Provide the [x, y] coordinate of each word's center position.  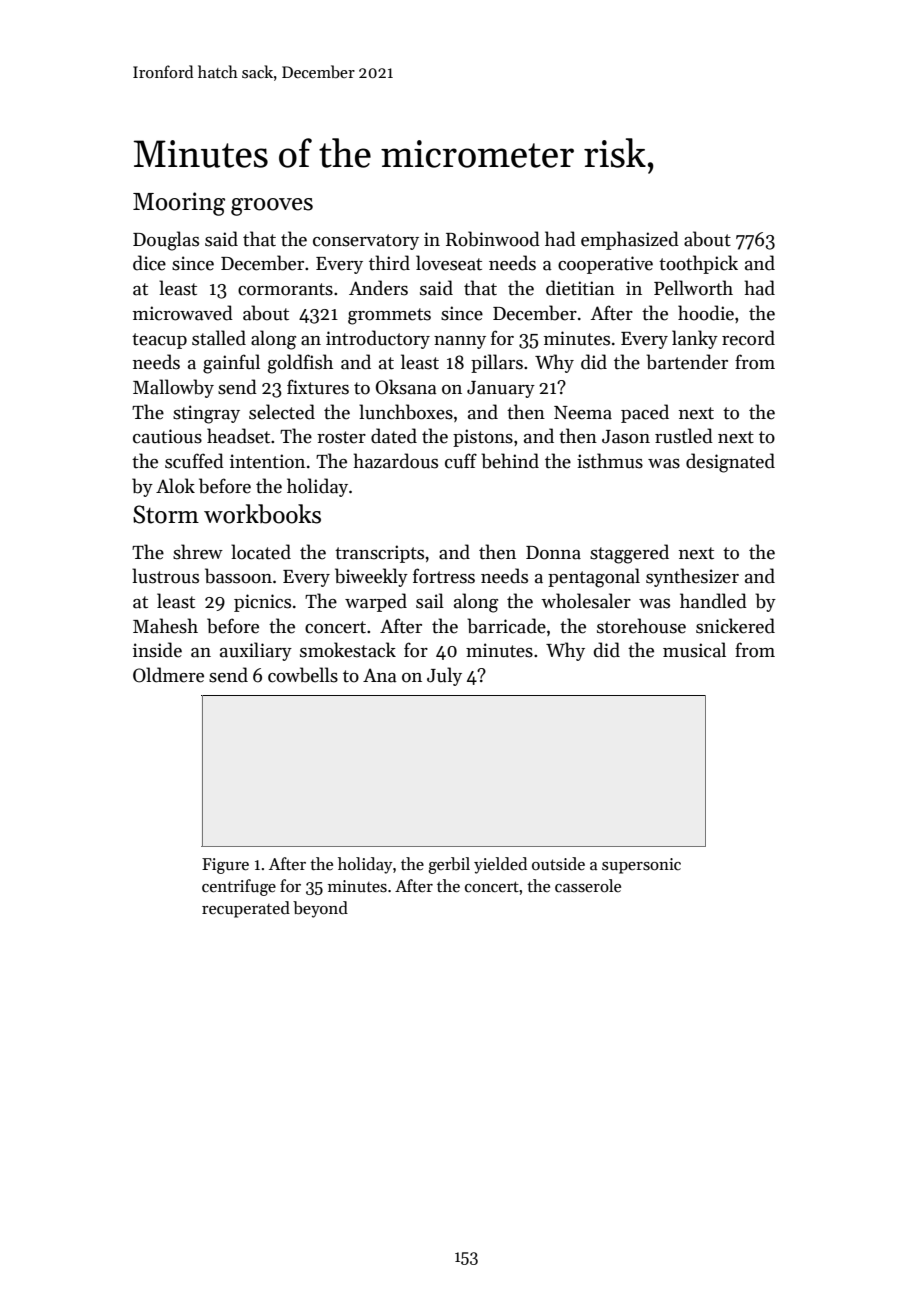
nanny [460, 342]
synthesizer [692, 577]
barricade [506, 626]
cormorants [285, 289]
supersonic [641, 866]
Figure [225, 866]
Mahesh [165, 626]
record [748, 338]
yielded [500, 865]
